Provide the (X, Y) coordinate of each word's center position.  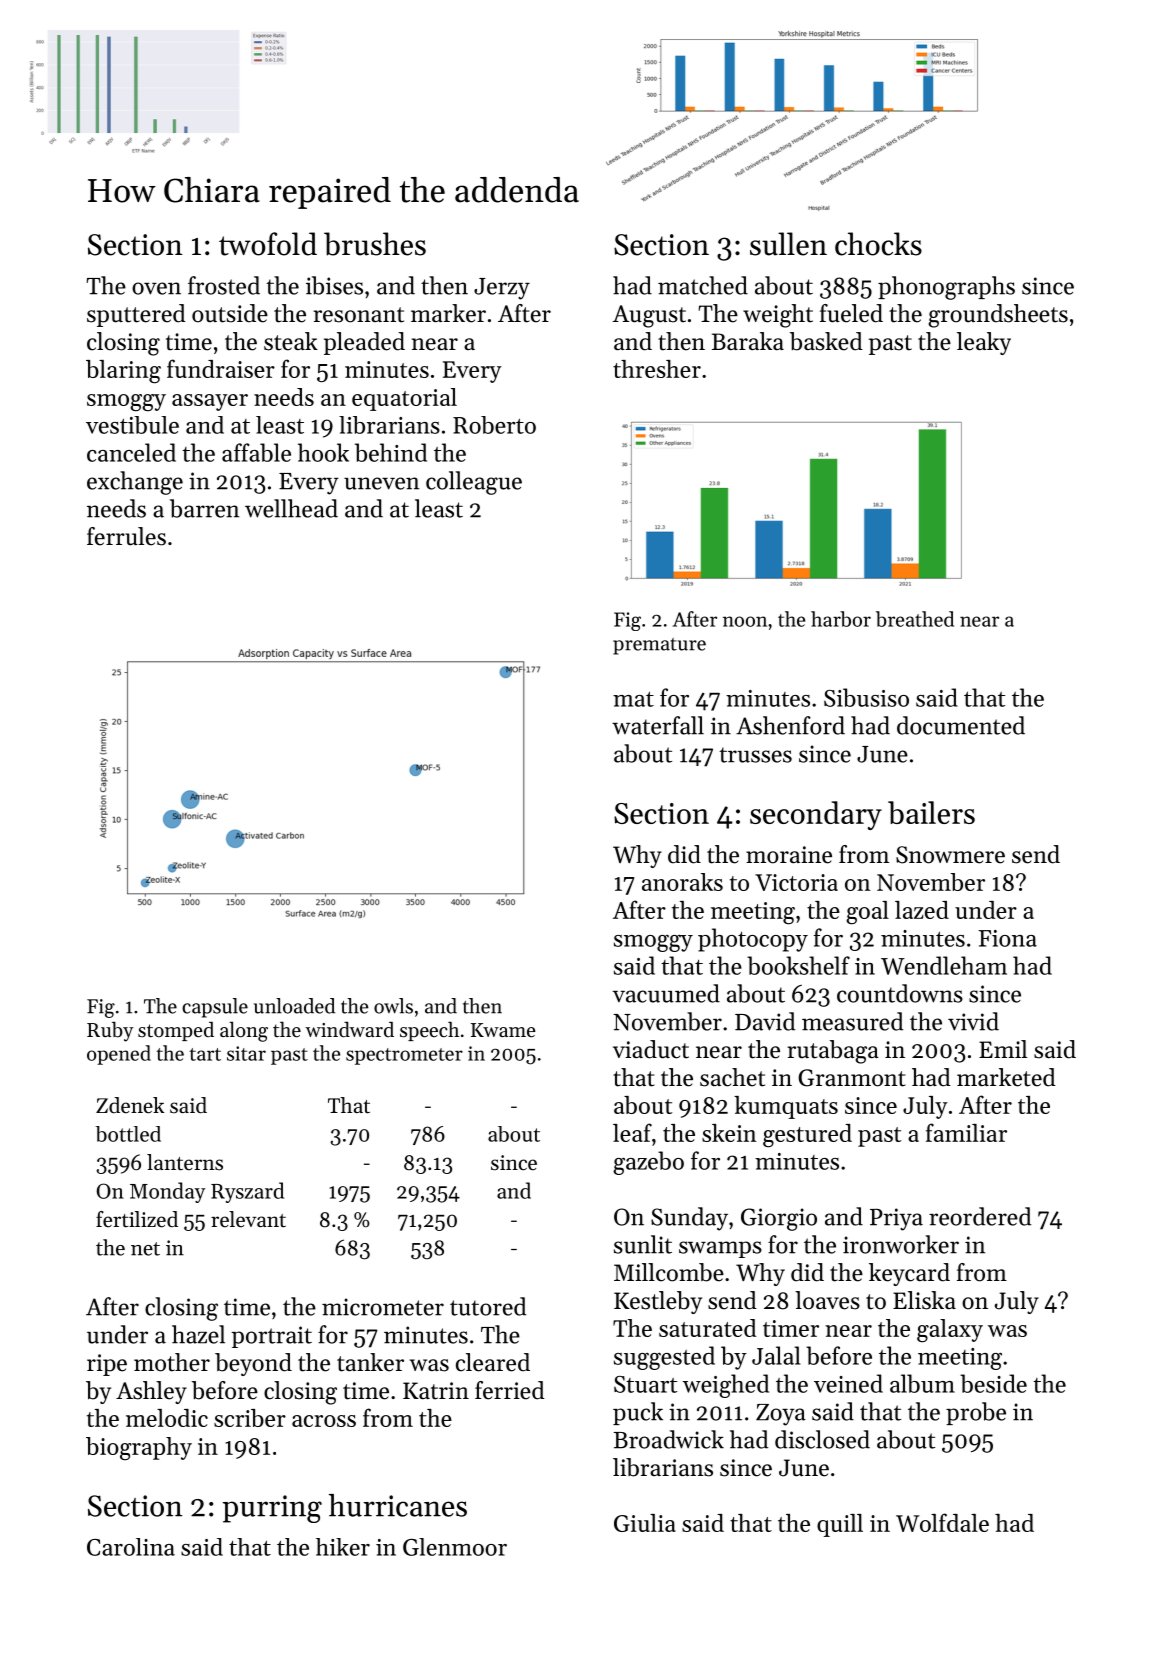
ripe (107, 1365)
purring (272, 1509)
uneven (381, 483)
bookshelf (798, 965)
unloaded (294, 1006)
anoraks (682, 882)
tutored (488, 1306)
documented (961, 725)
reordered (980, 1216)
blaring (123, 372)
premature (659, 646)
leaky (984, 343)
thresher (657, 369)
